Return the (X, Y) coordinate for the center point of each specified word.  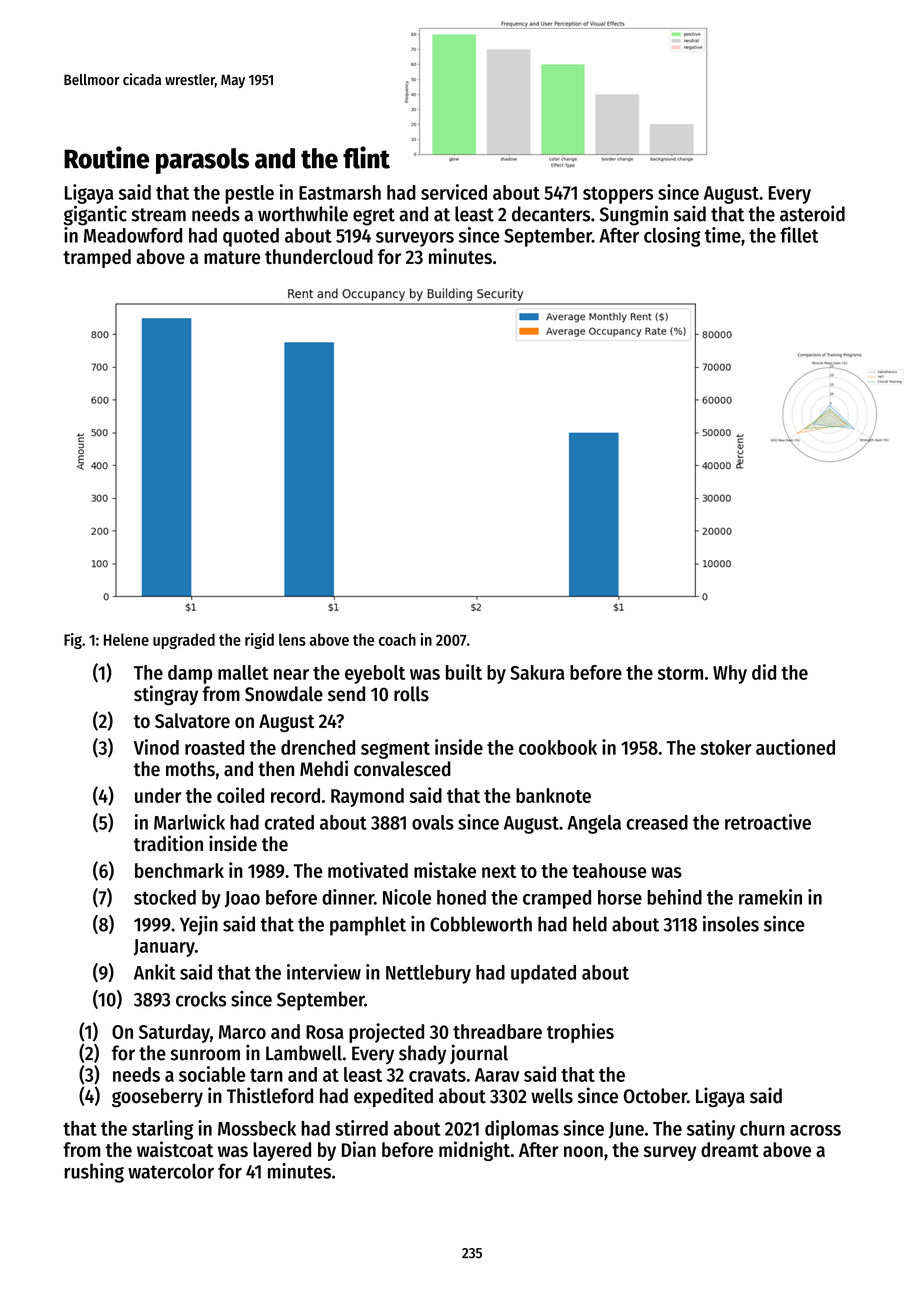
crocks (201, 999)
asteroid (812, 213)
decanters (551, 214)
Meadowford (133, 235)
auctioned (795, 747)
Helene (126, 639)
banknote (553, 795)
